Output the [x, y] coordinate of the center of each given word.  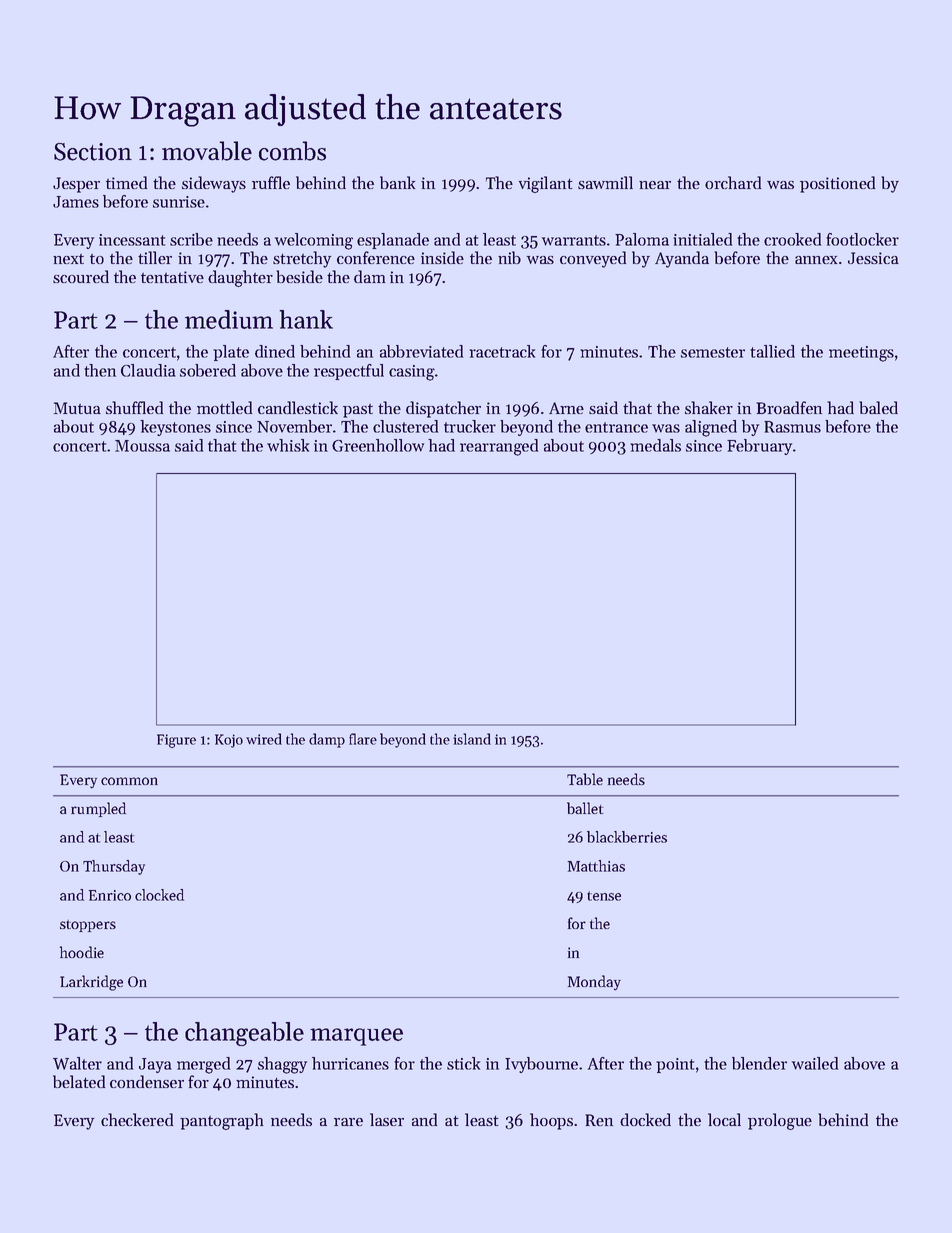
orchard [733, 182]
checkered [137, 1119]
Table [585, 779]
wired [264, 739]
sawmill [605, 182]
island [472, 739]
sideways [214, 184]
